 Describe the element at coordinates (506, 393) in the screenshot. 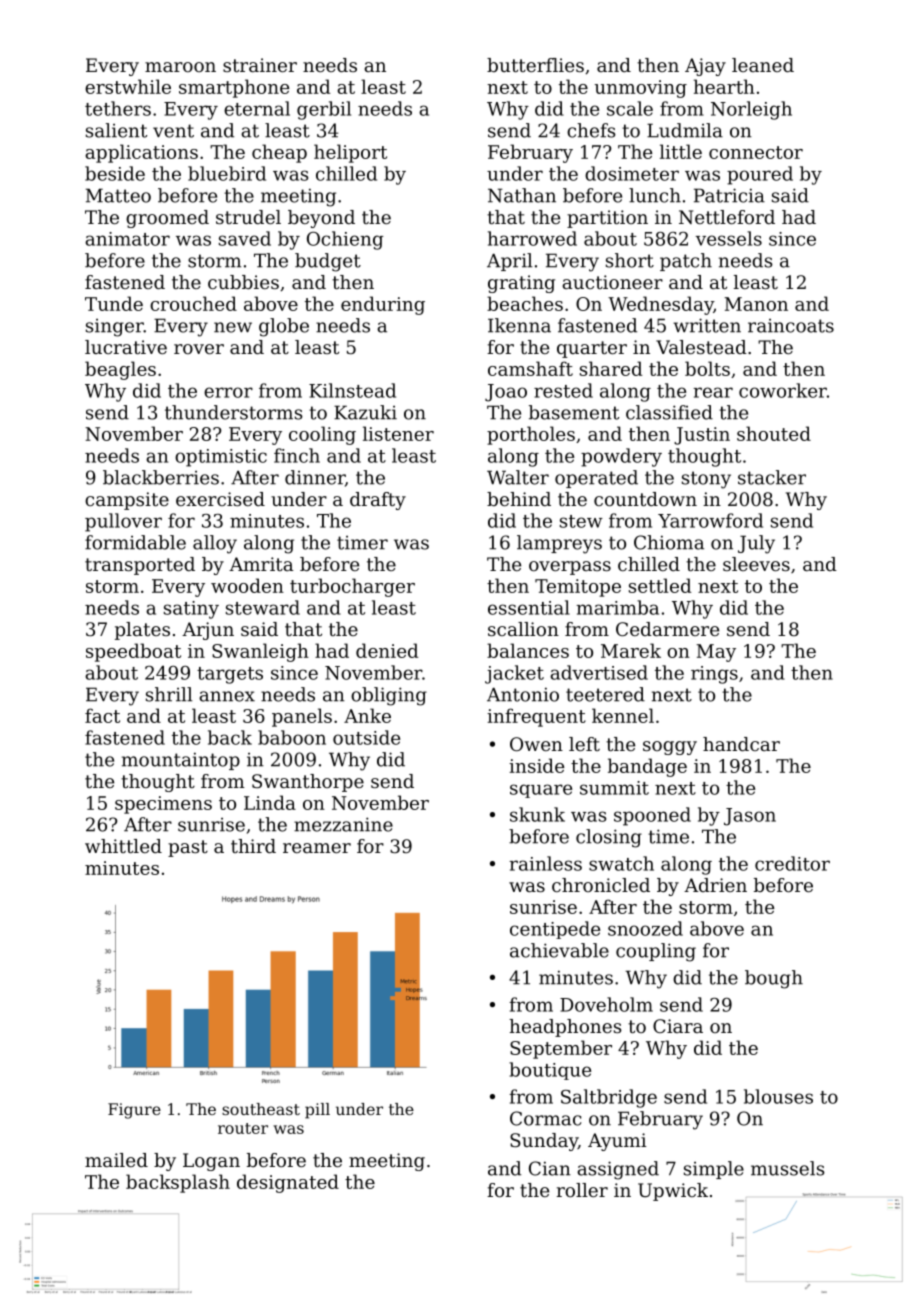

I see `Joao` at that location.
